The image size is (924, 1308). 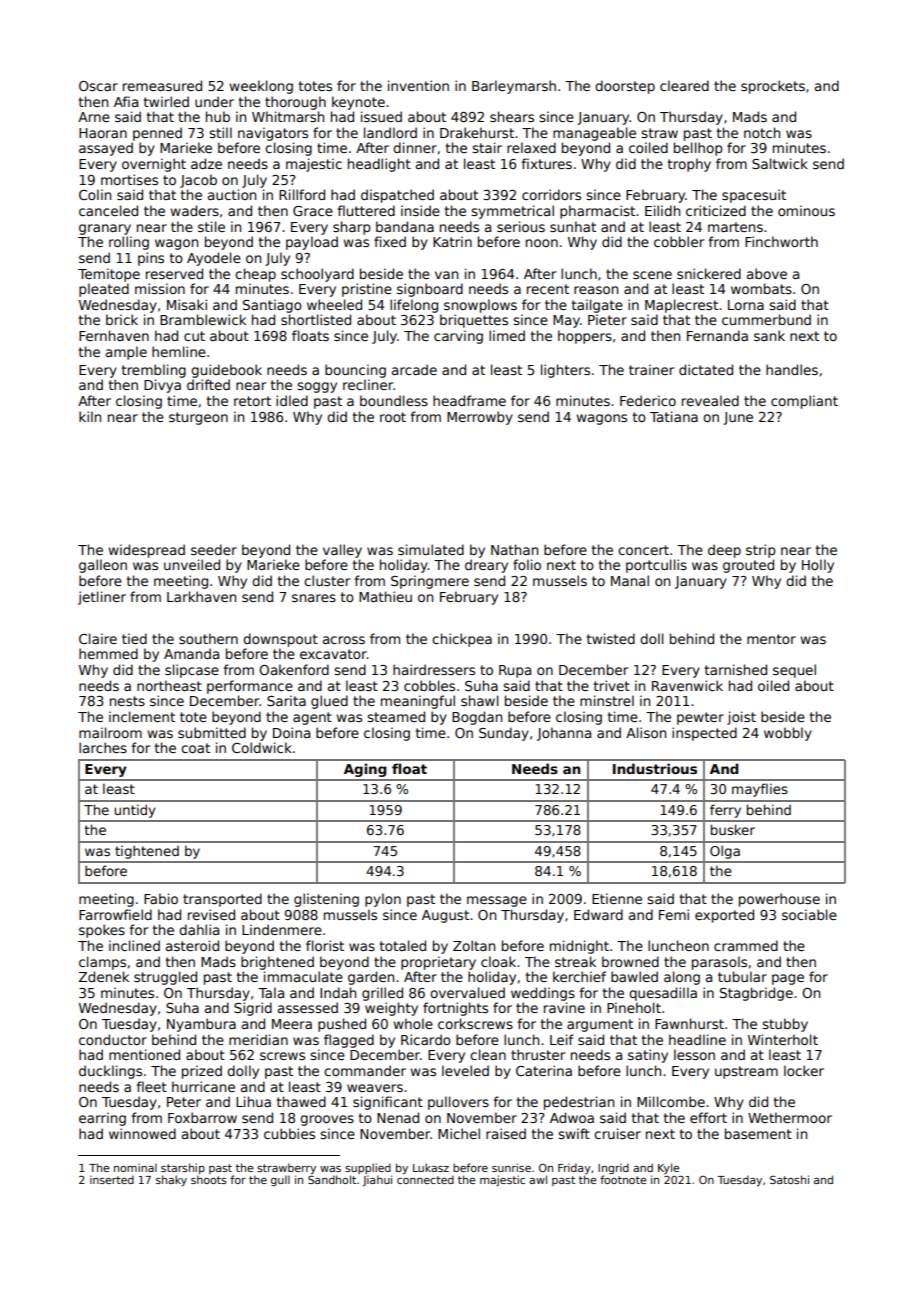 I want to click on Saltwick, so click(x=780, y=163).
